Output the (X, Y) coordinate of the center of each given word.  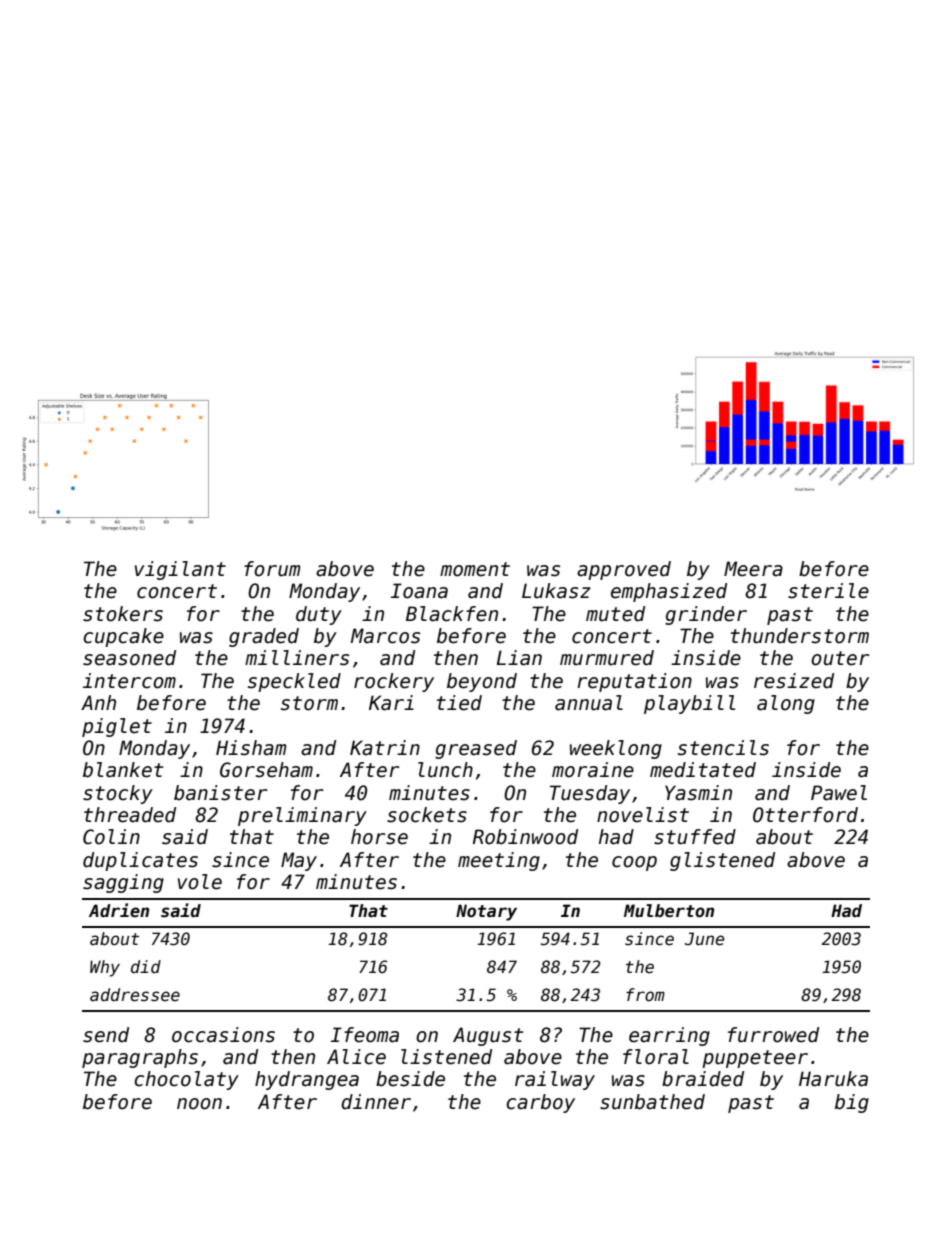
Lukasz (556, 591)
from (645, 995)
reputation (634, 682)
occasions (223, 1035)
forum (272, 569)
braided (703, 1079)
